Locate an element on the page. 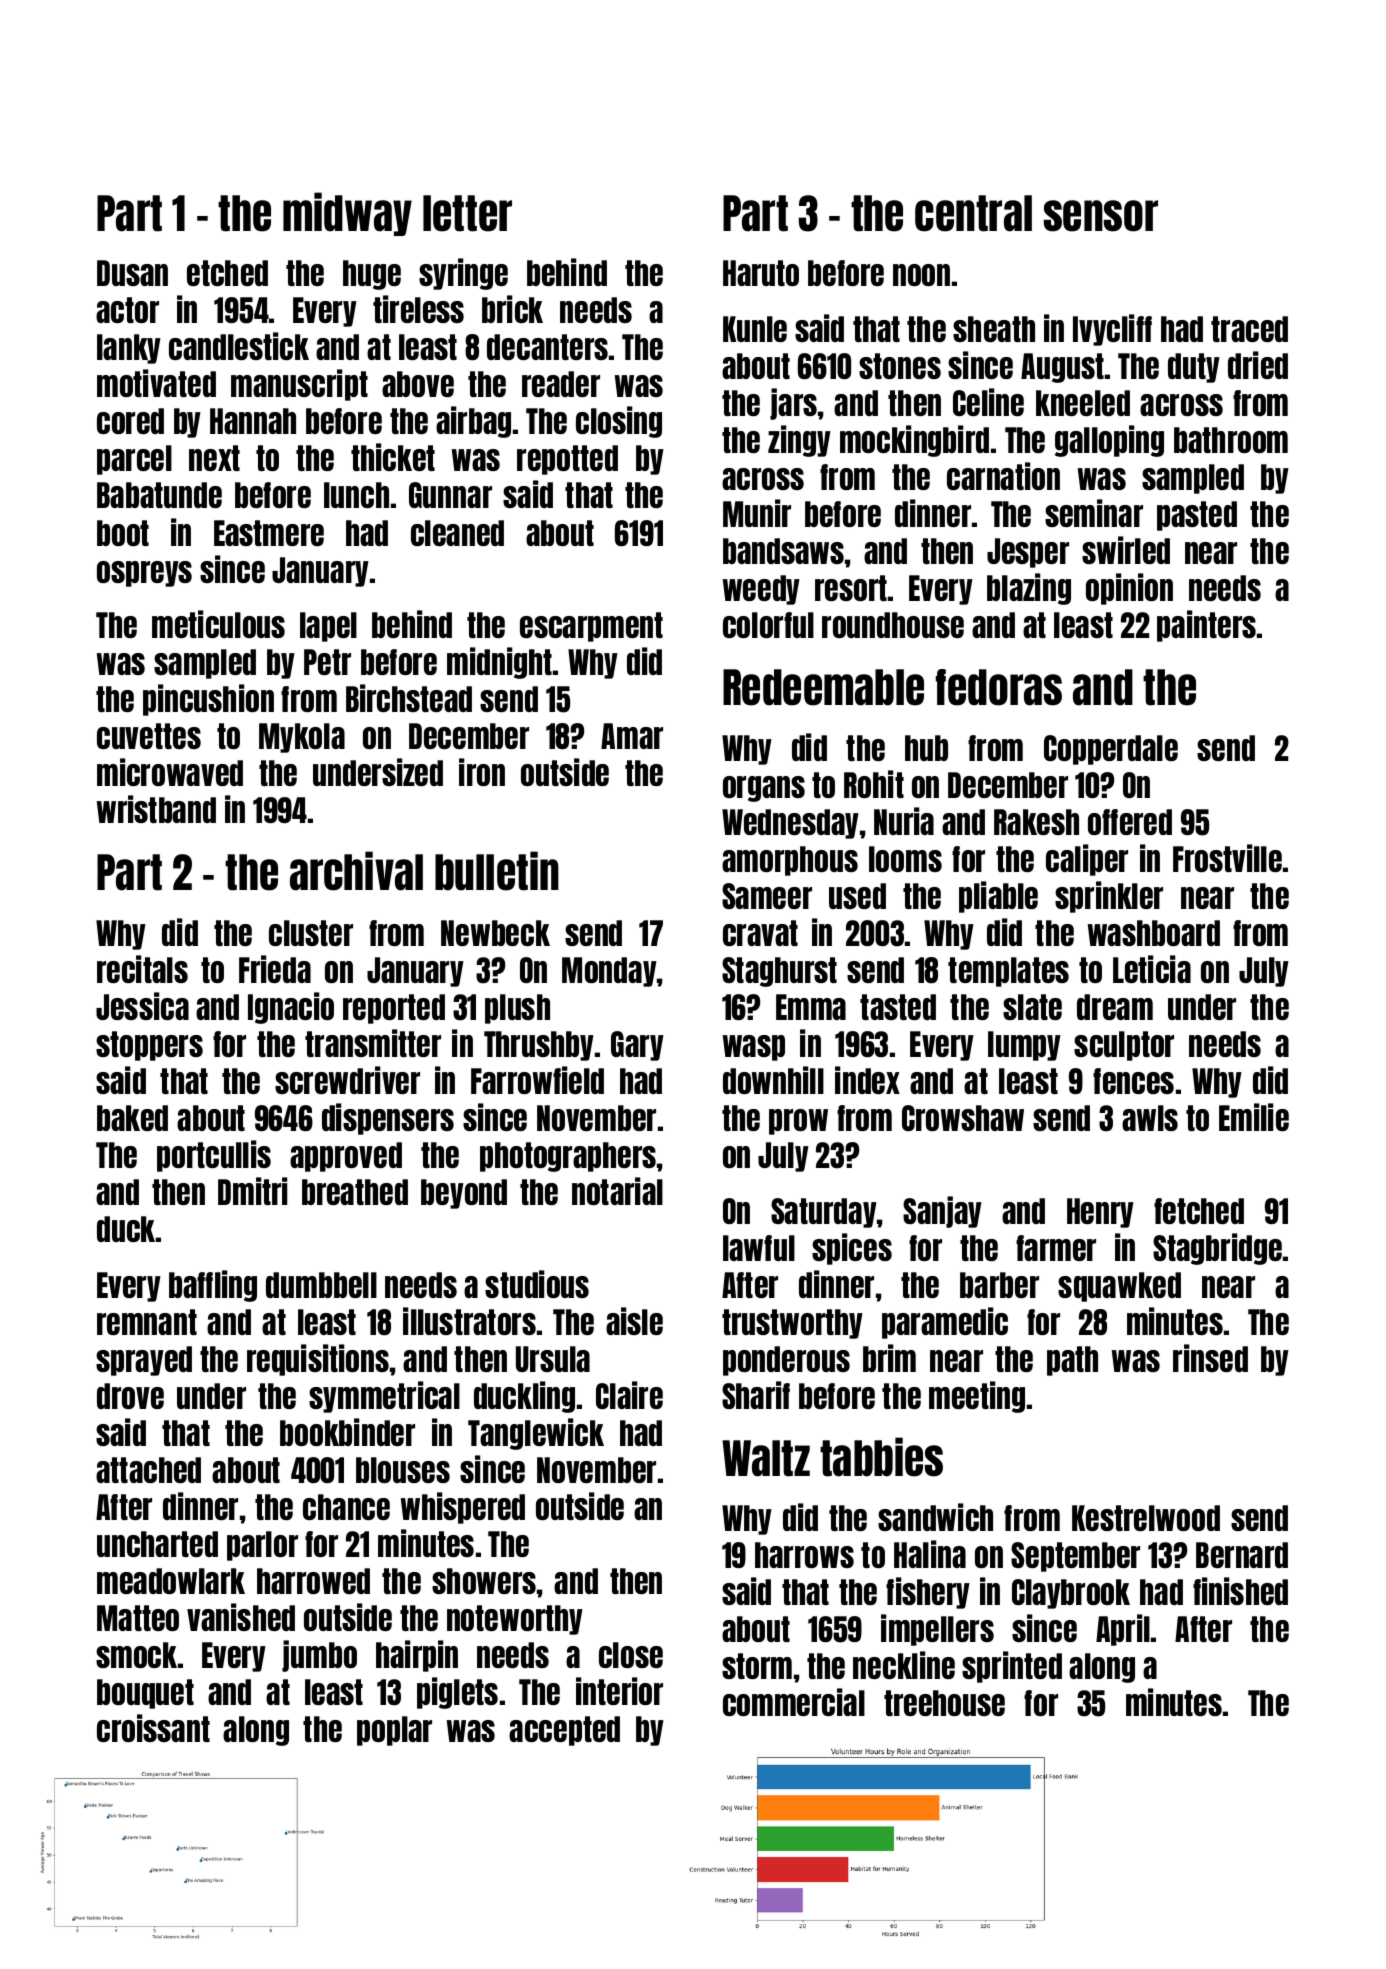  central is located at coordinates (973, 213).
